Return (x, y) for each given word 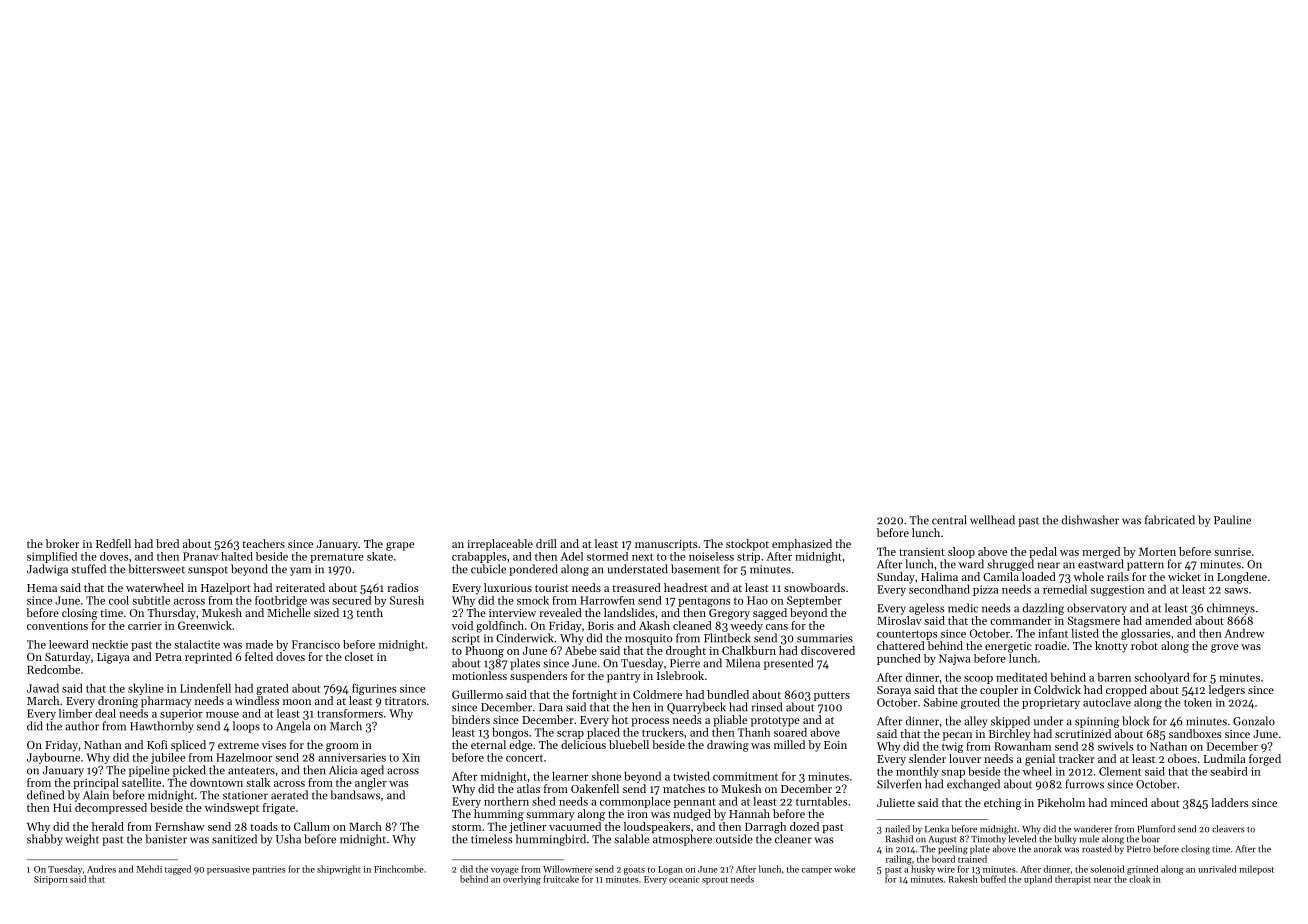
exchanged (973, 785)
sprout (715, 881)
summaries (825, 638)
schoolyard (1162, 678)
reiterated (300, 587)
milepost (1256, 870)
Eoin (835, 745)
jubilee (168, 758)
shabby (45, 840)
